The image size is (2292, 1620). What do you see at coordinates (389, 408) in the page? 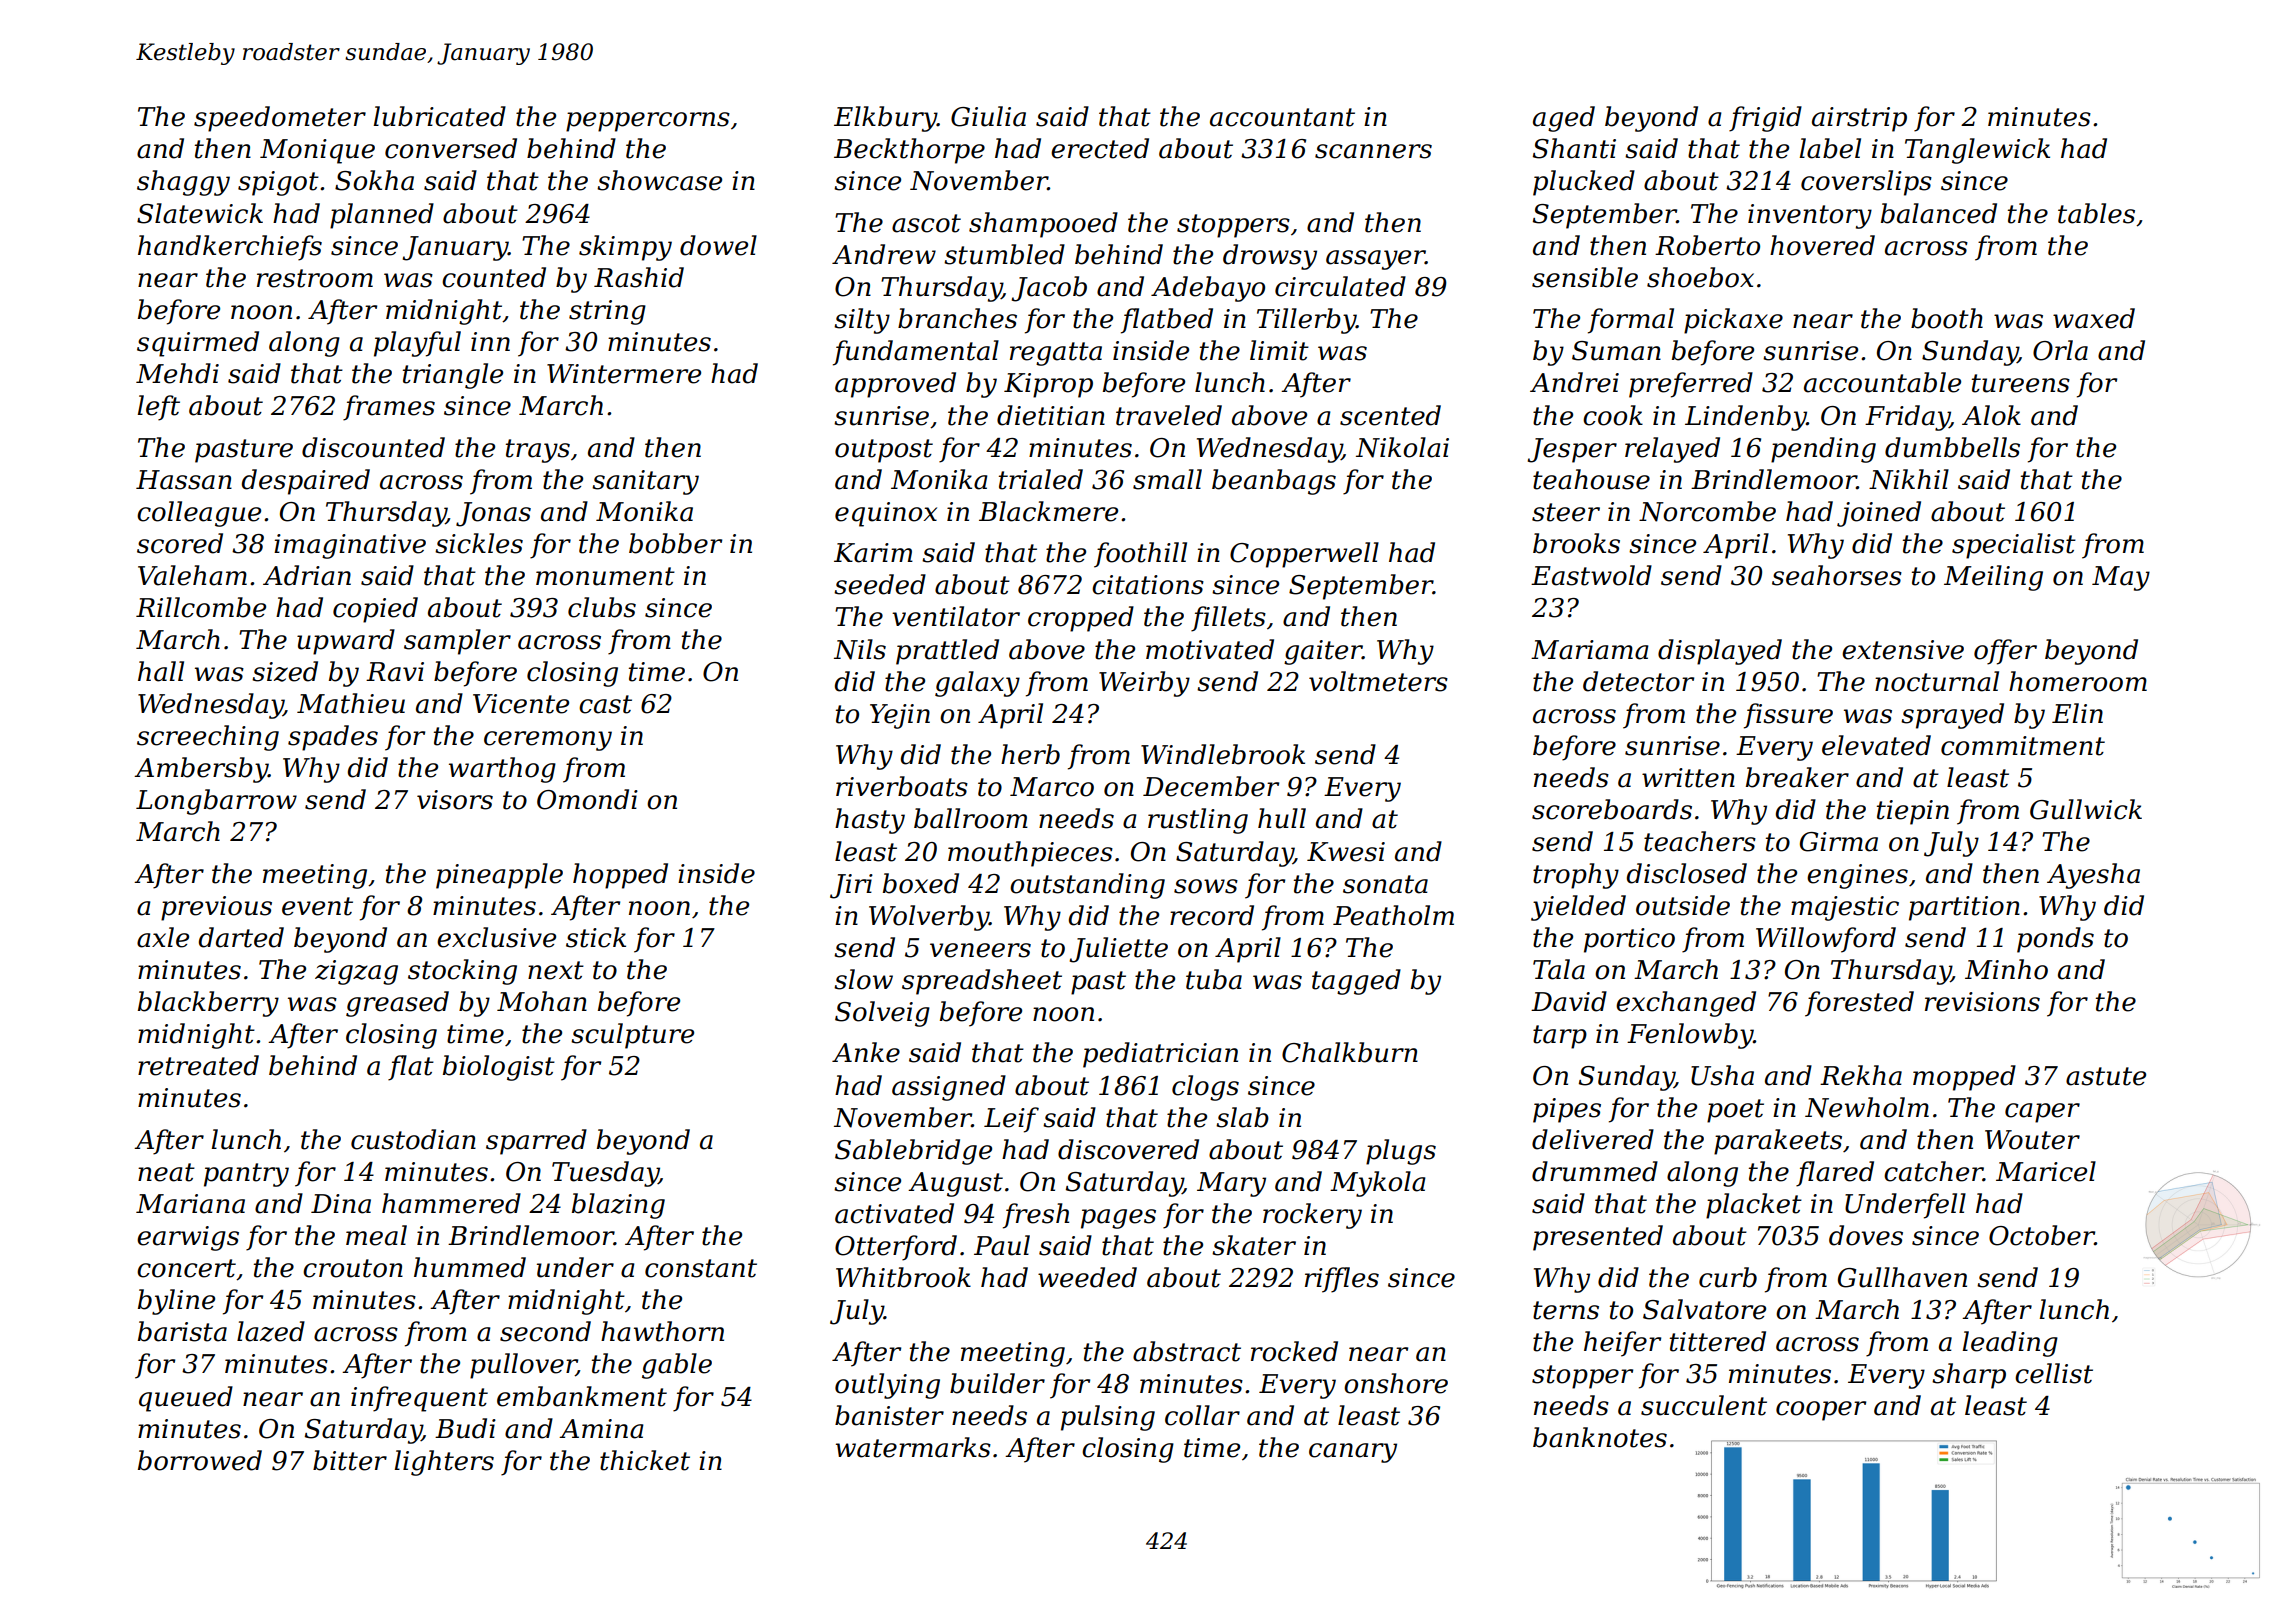
I see `frames` at bounding box center [389, 408].
